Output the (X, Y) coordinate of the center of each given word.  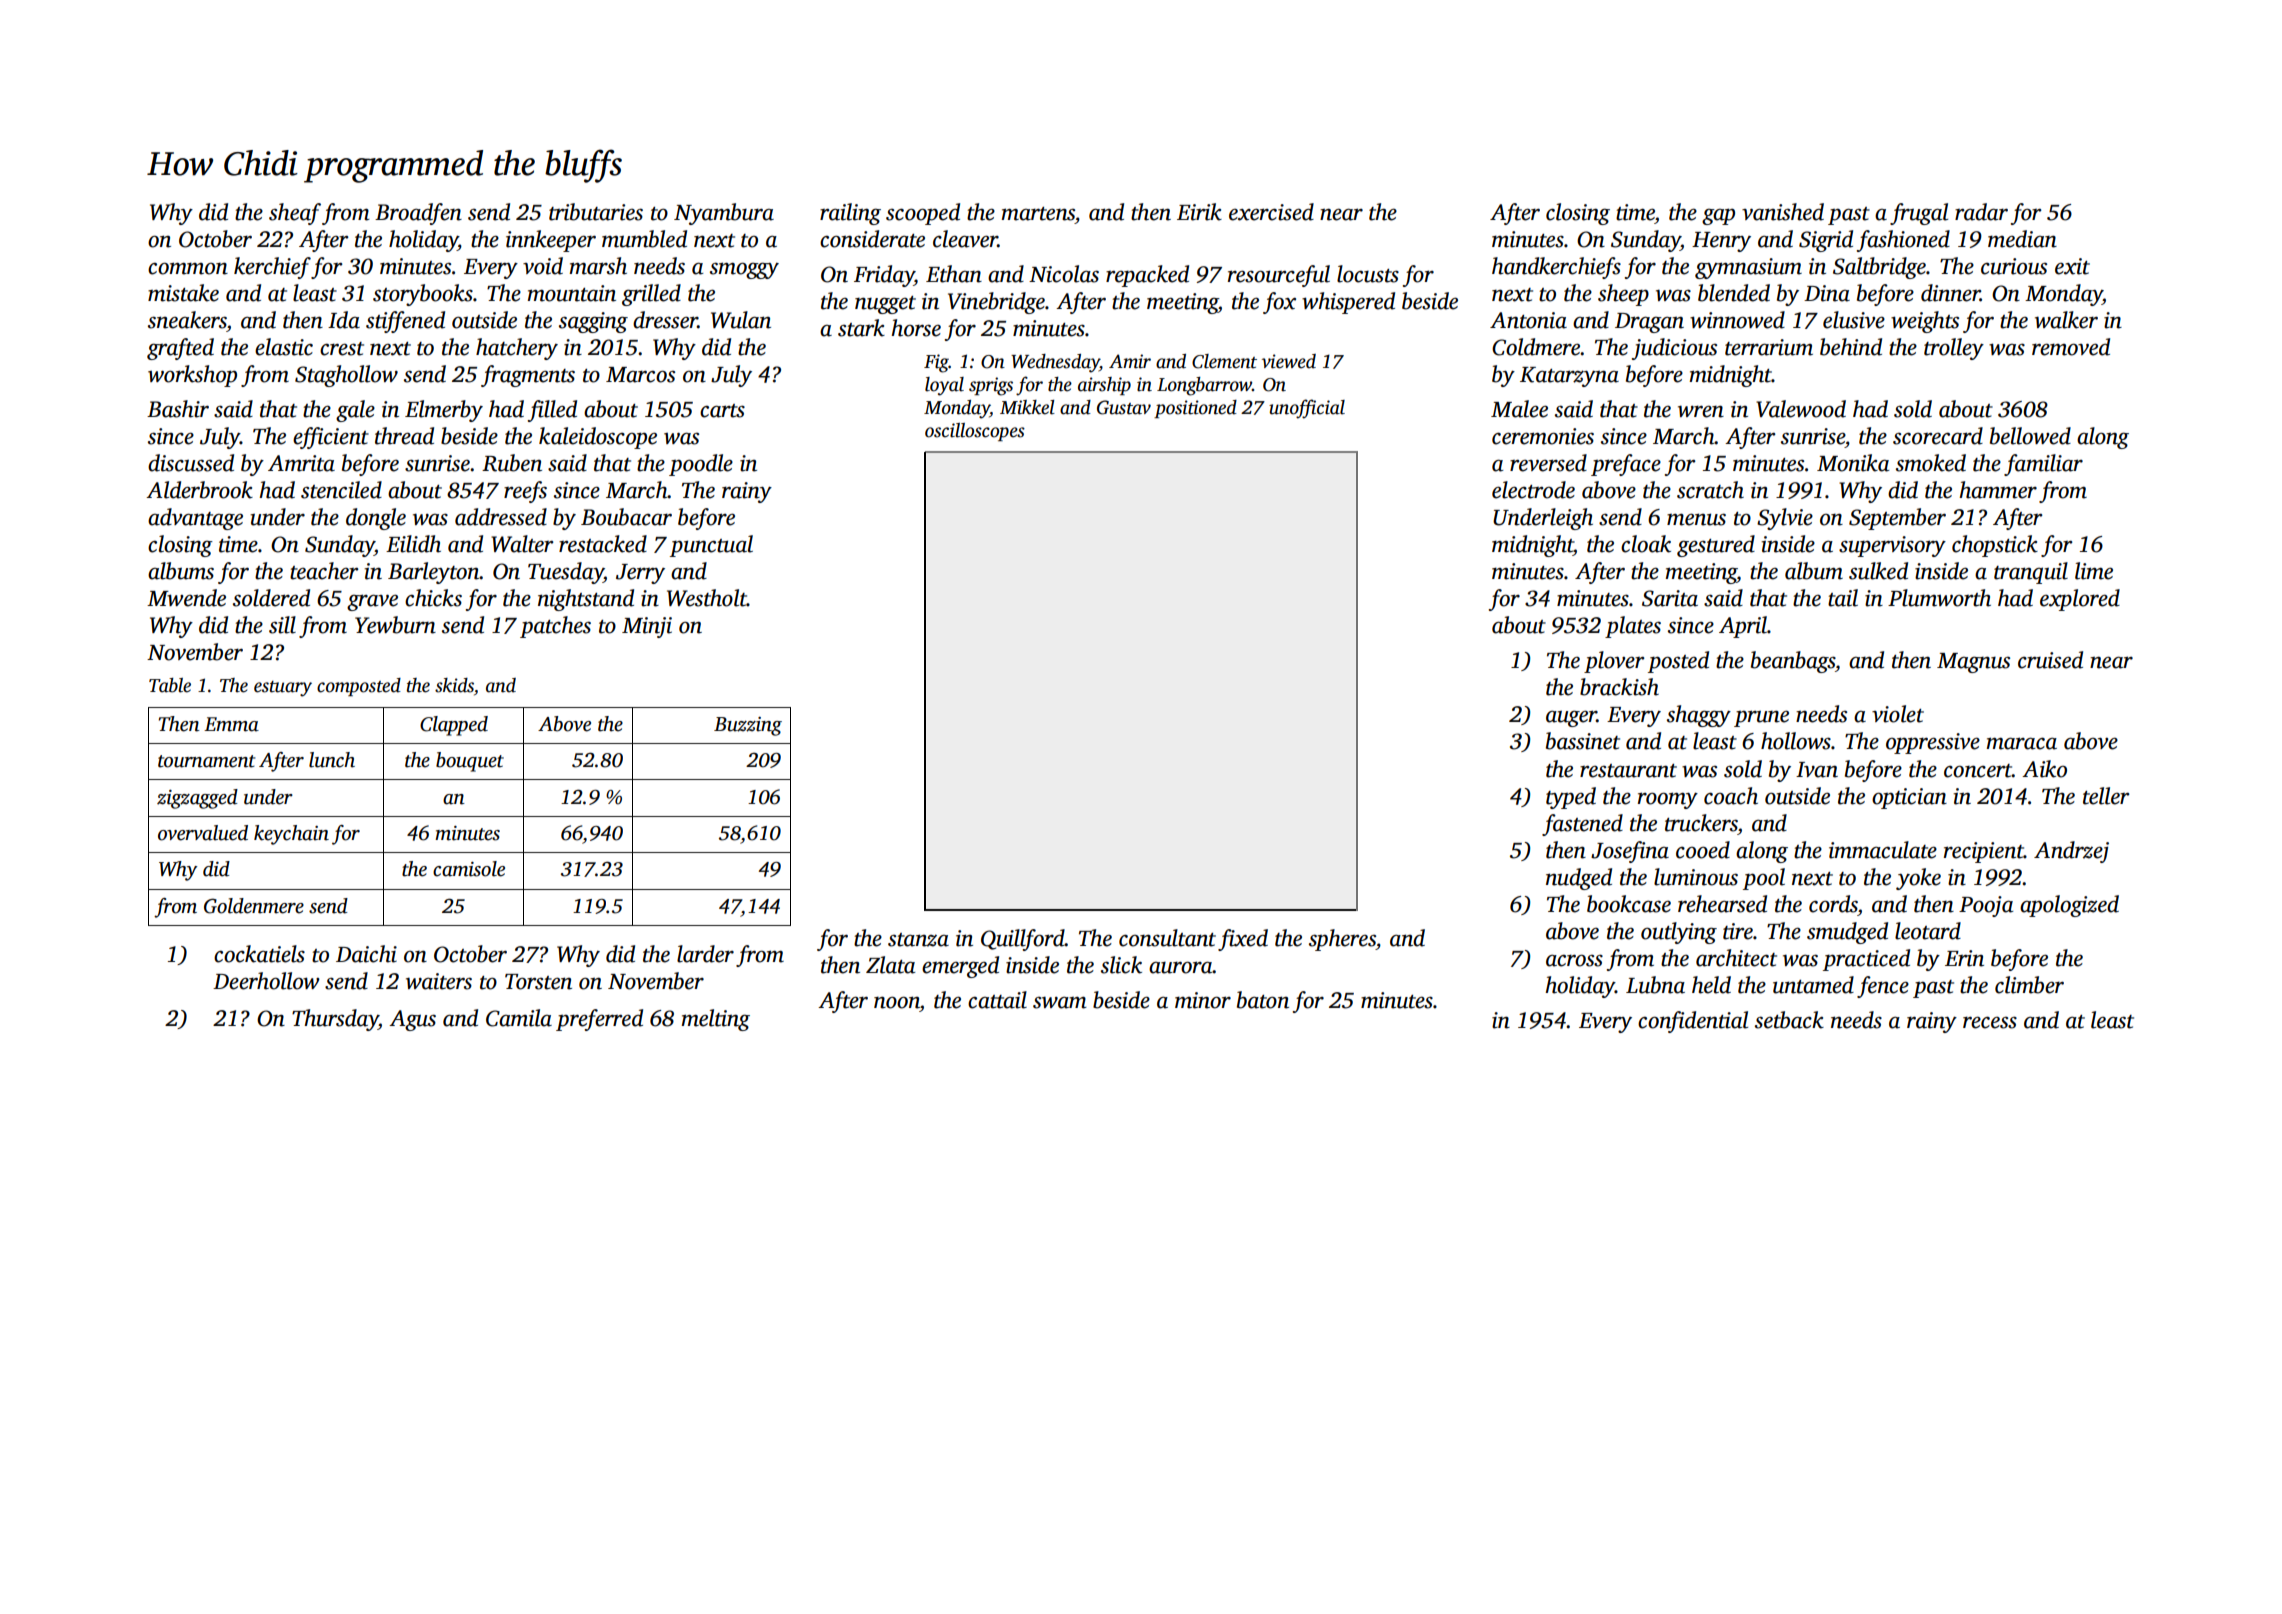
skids (454, 685)
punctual (711, 546)
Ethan (954, 274)
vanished (1783, 212)
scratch (1710, 490)
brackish (1619, 687)
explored (2080, 600)
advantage (195, 519)
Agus (412, 1020)
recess (1990, 1022)
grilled (651, 295)
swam (1060, 1002)
